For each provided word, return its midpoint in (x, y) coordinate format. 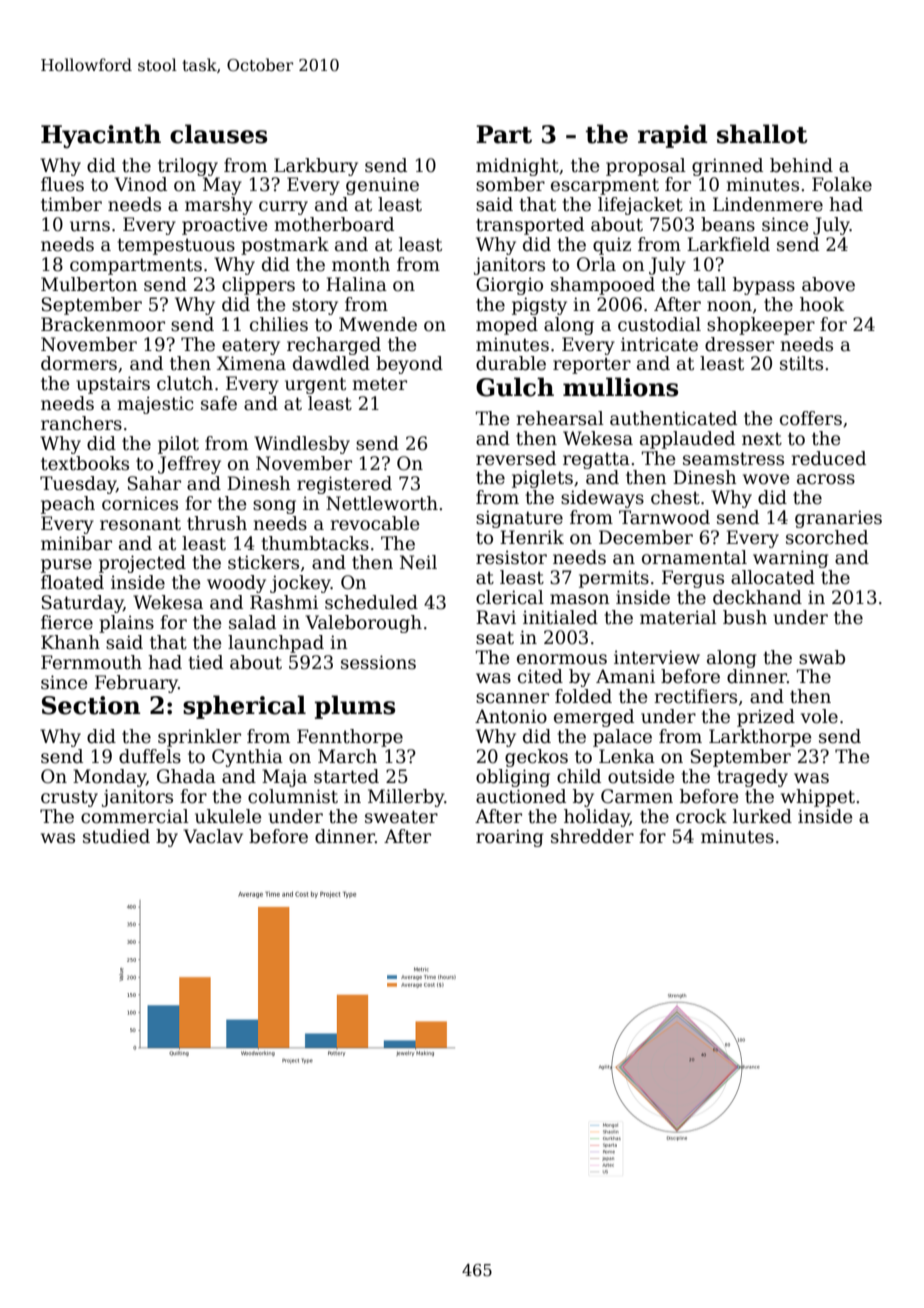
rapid (672, 136)
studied (116, 836)
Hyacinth (101, 136)
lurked (762, 816)
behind (801, 165)
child (579, 776)
